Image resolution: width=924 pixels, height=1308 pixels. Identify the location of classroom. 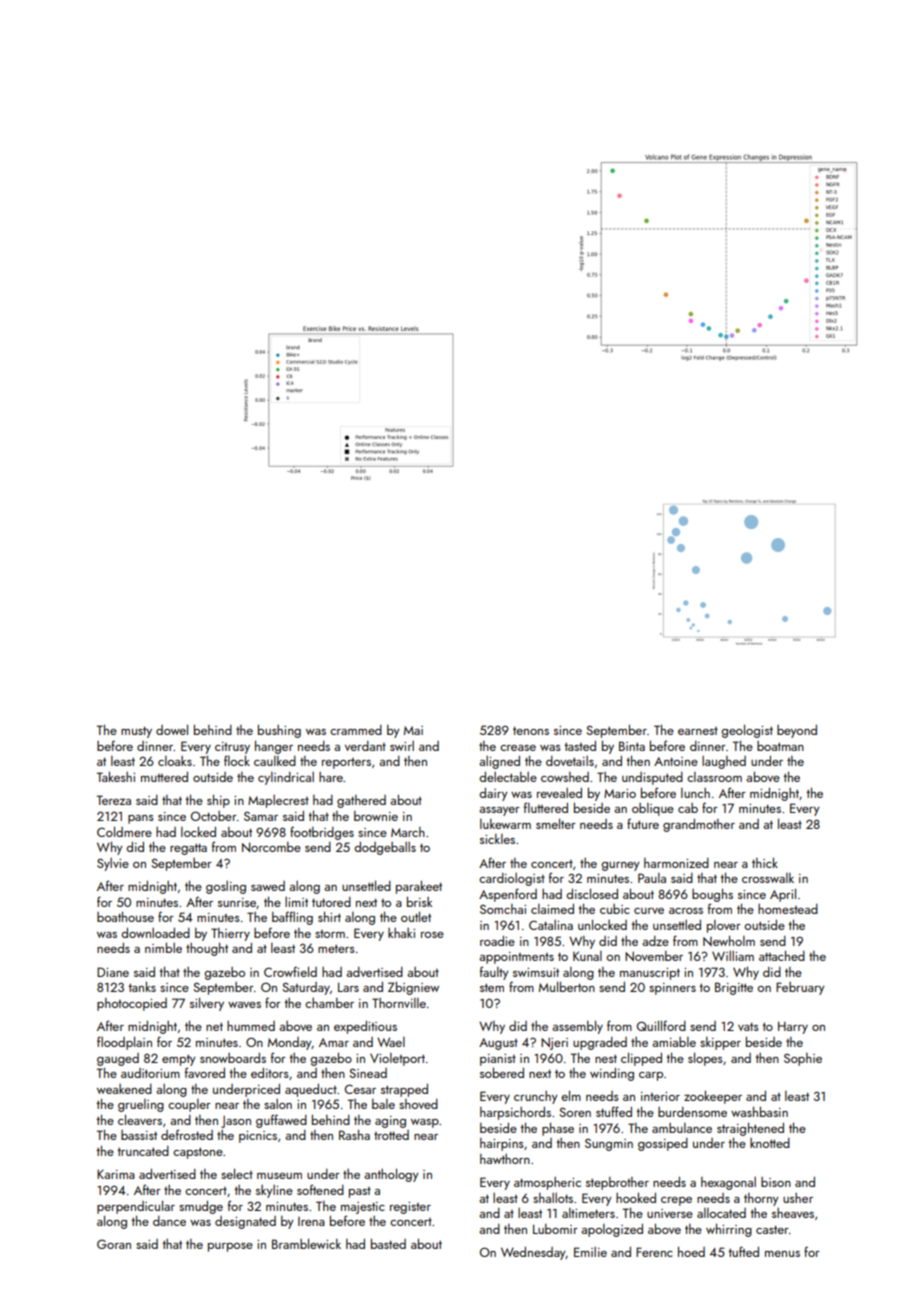
(714, 777).
